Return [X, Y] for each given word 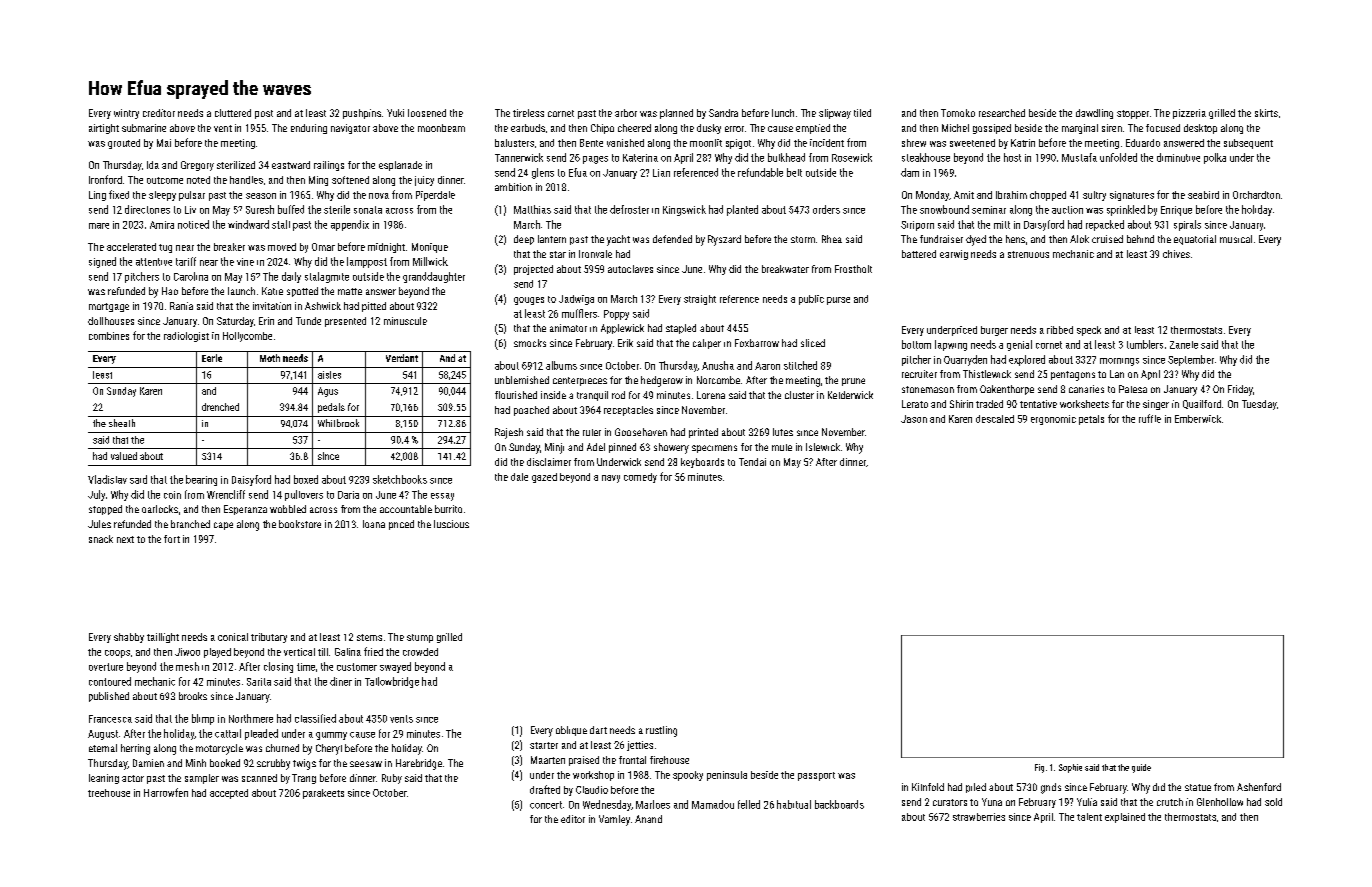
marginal [1080, 129]
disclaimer [549, 462]
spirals [1187, 225]
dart [598, 730]
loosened [427, 113]
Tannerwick [519, 157]
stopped [105, 510]
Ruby [392, 779]
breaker [229, 247]
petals [1091, 420]
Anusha [718, 365]
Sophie [1070, 768]
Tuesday [1259, 405]
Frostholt [853, 269]
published [109, 697]
